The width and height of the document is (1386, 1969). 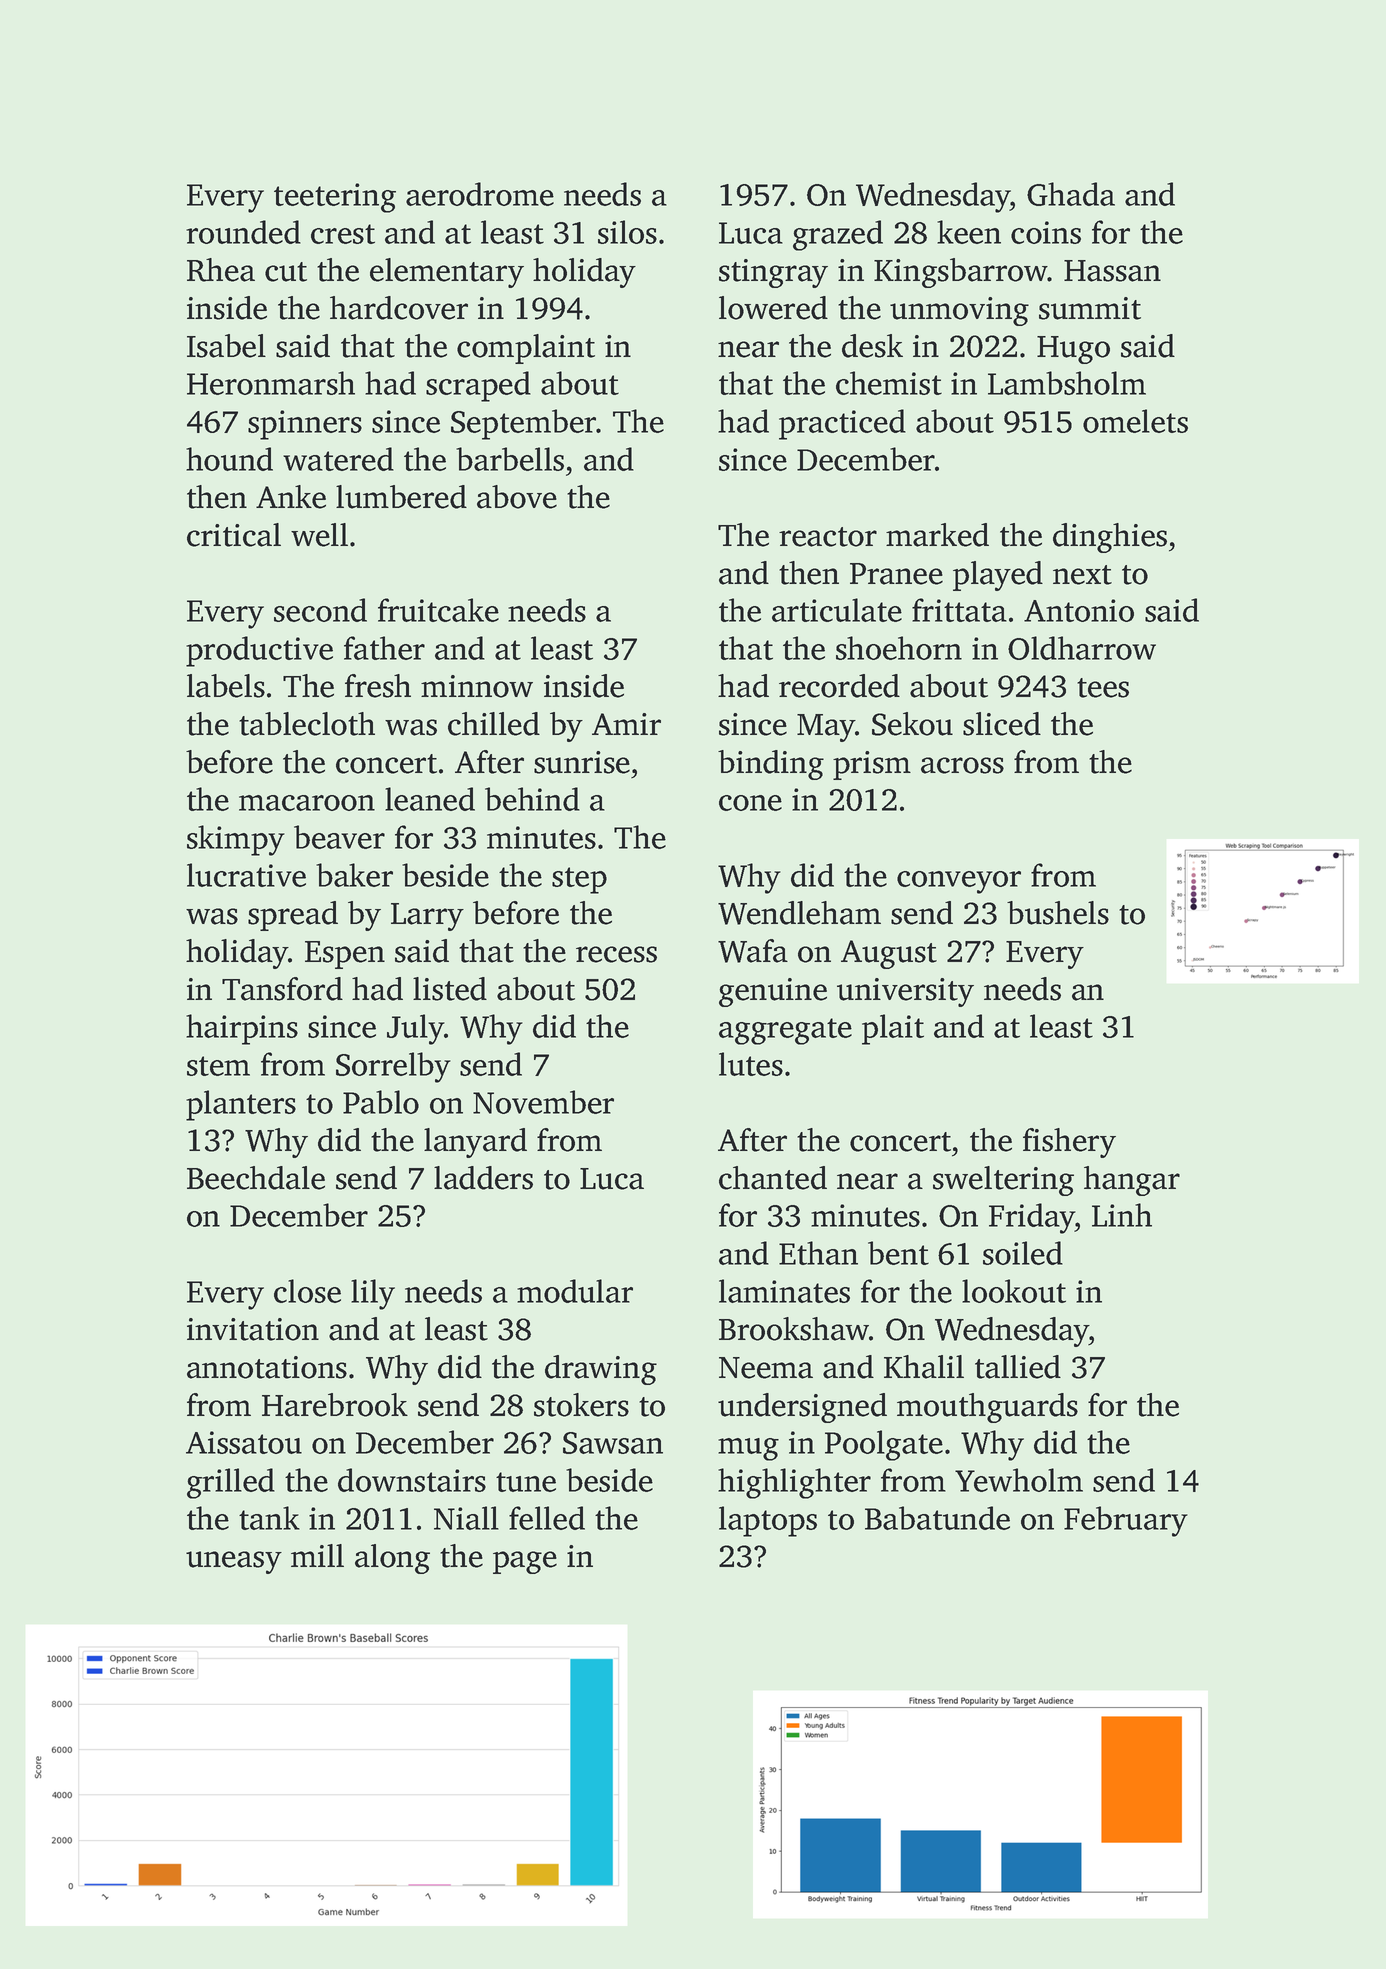 I want to click on felled, so click(x=547, y=1518).
